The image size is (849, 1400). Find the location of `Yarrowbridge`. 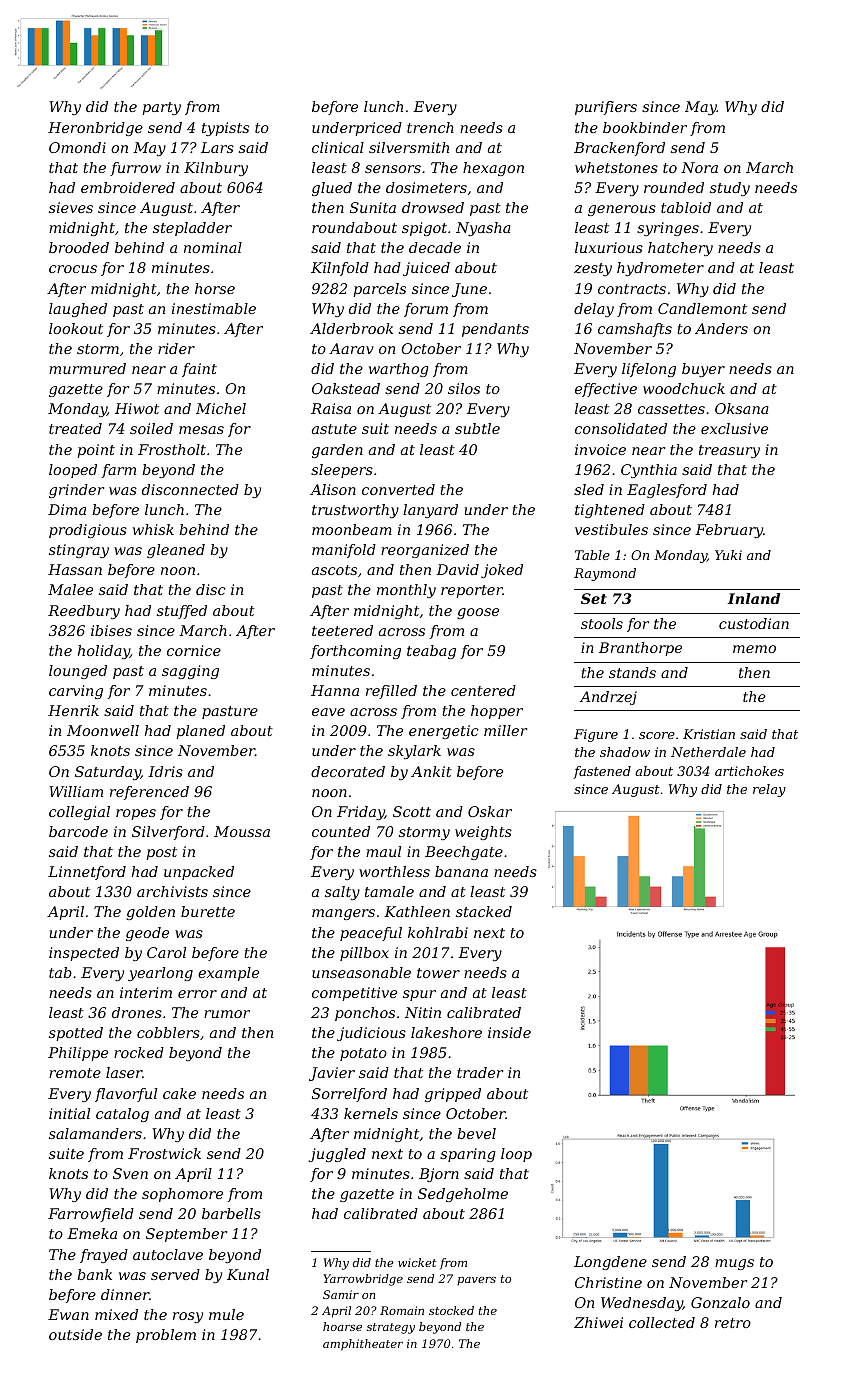

Yarrowbridge is located at coordinates (363, 1280).
